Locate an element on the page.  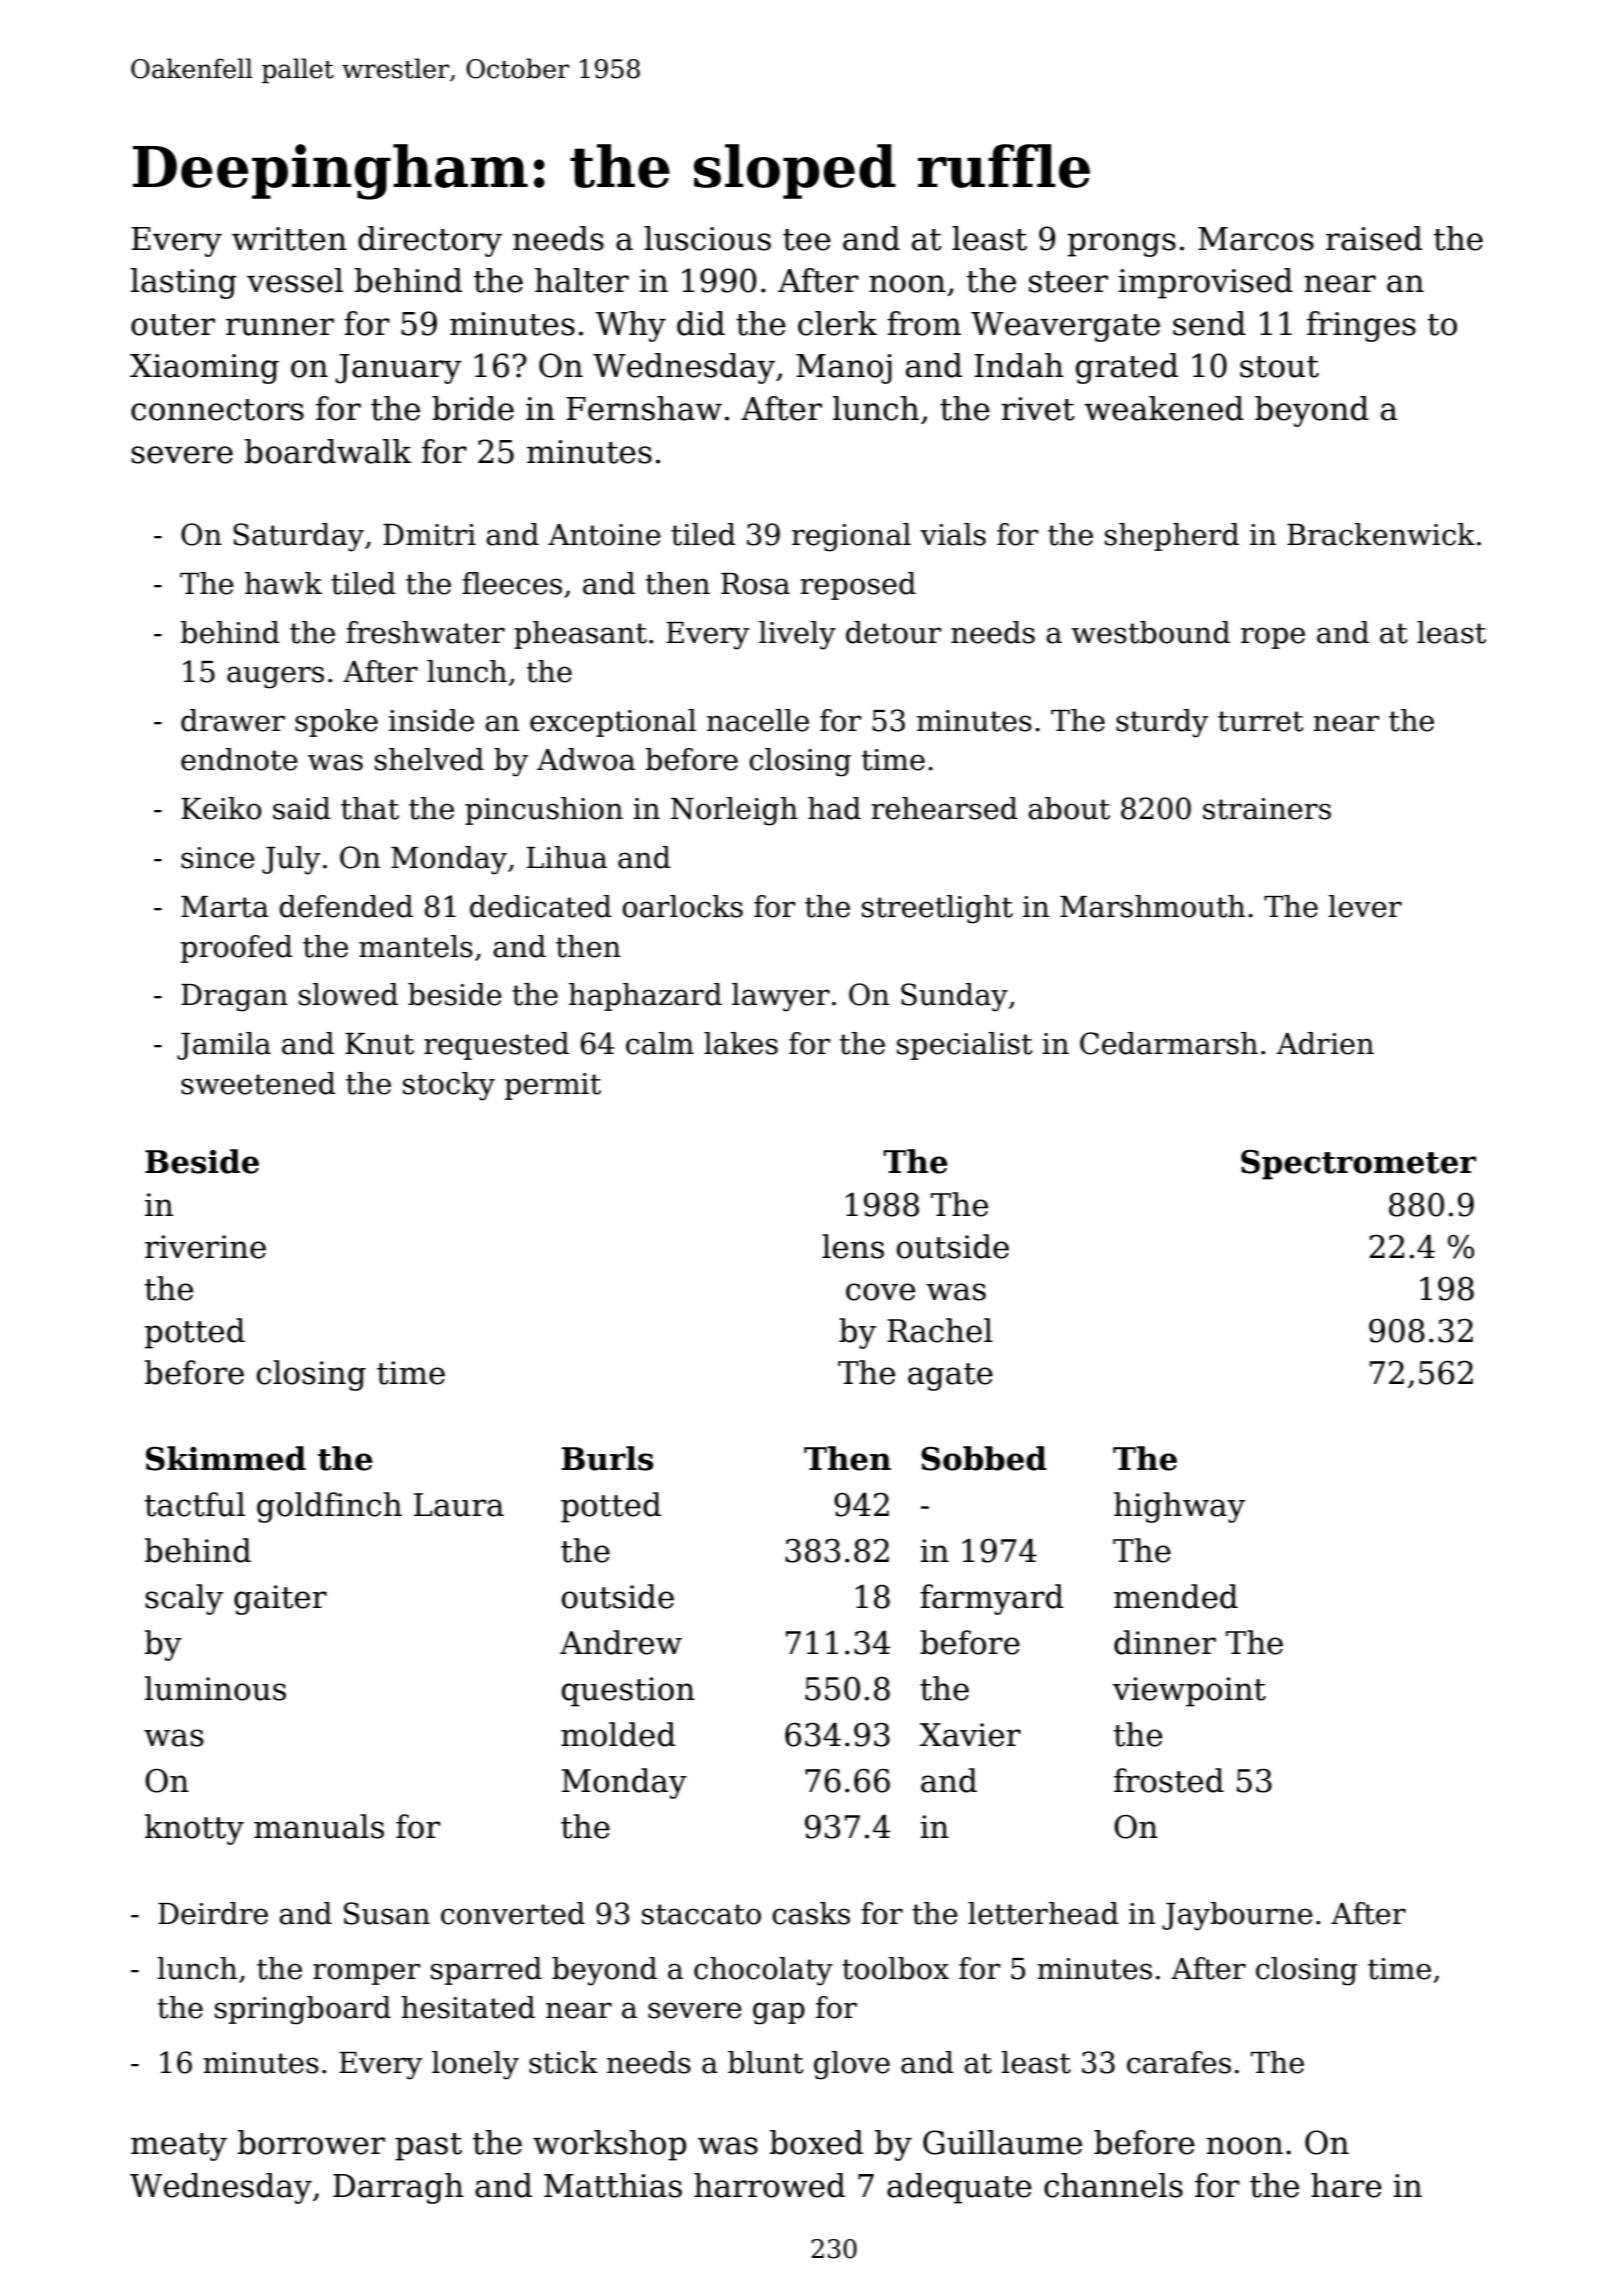
luminous is located at coordinates (215, 1688).
